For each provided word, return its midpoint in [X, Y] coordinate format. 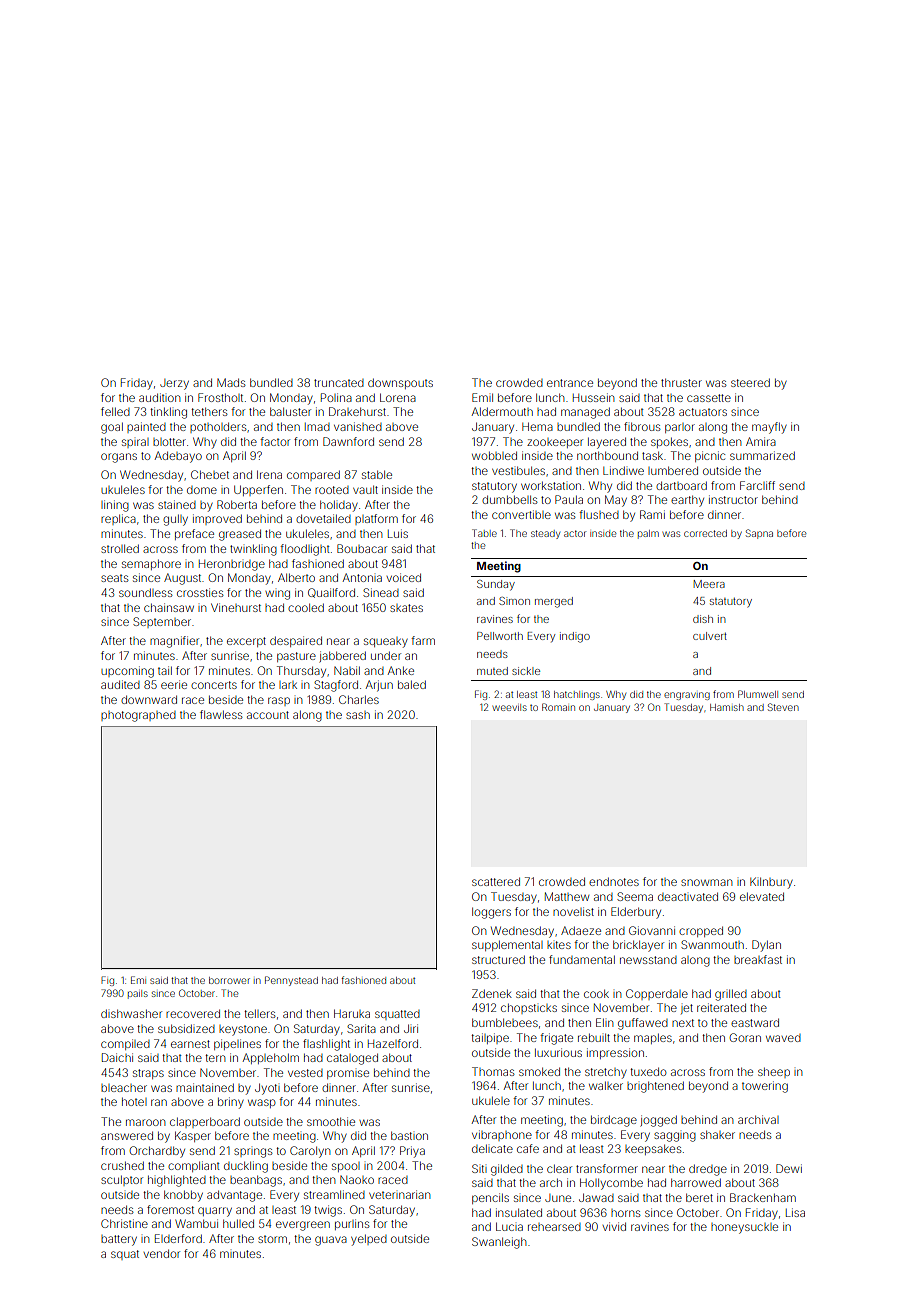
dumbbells [510, 499]
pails [138, 994]
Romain [558, 707]
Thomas [493, 1071]
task [652, 455]
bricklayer [638, 946]
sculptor [122, 1180]
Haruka [352, 1013]
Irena [269, 474]
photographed [138, 716]
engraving [687, 696]
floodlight [305, 550]
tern [215, 1058]
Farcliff [757, 485]
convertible [521, 514]
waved [783, 1038]
